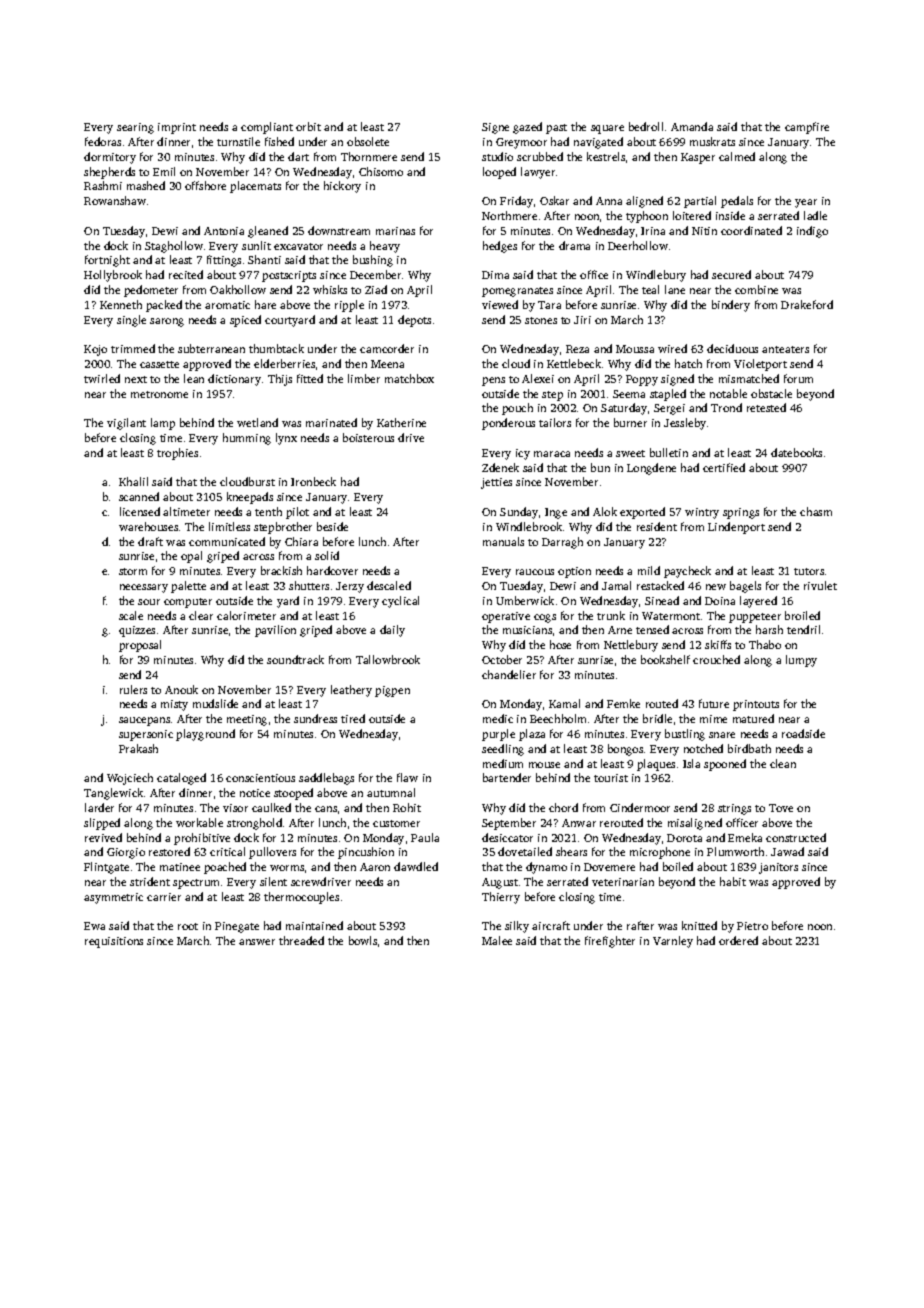  Describe the element at coordinates (144, 721) in the document. I see `saucepans` at that location.
